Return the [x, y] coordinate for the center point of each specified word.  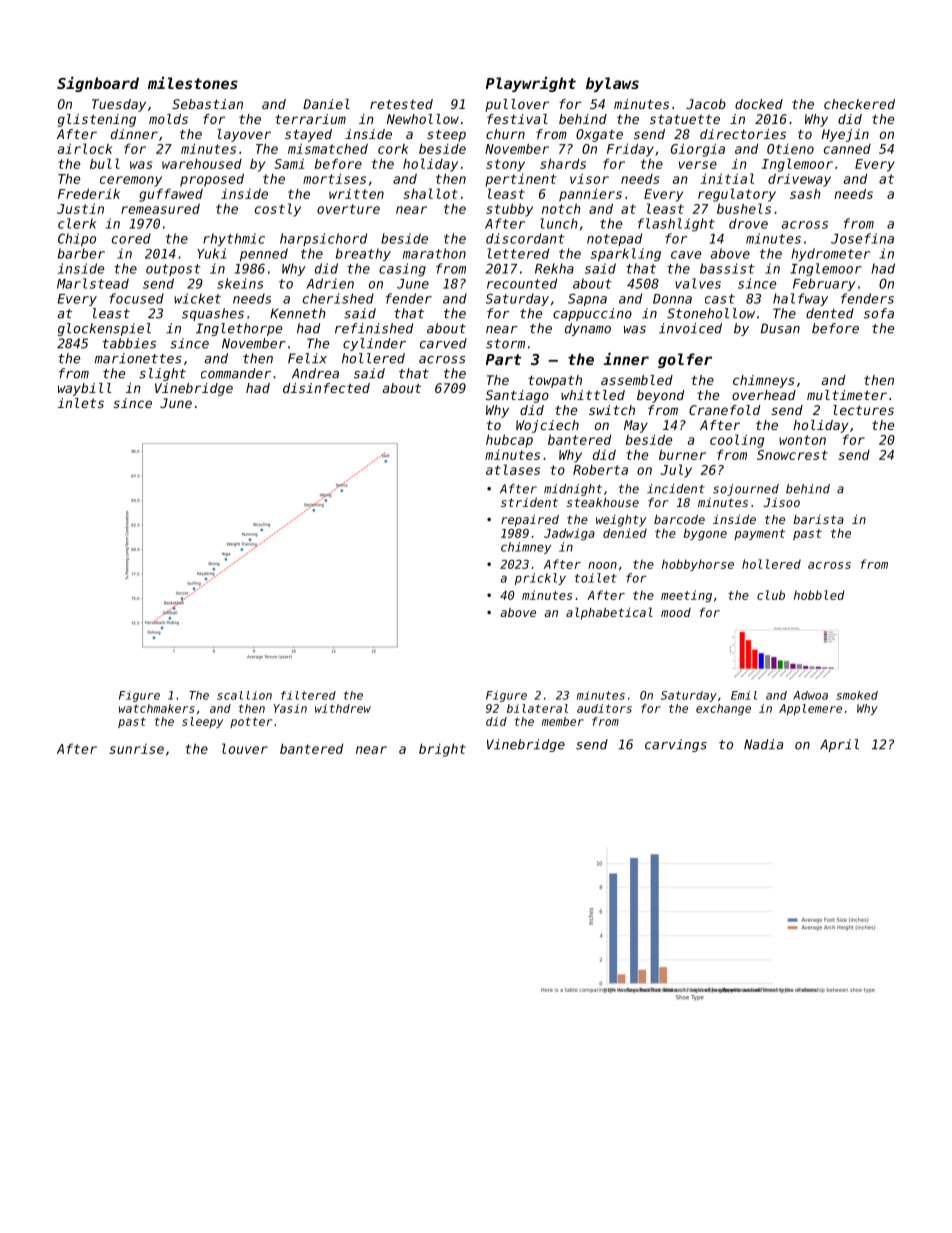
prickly [540, 579]
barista [818, 519]
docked [759, 104]
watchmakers [157, 708]
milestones [193, 82]
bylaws [612, 84]
